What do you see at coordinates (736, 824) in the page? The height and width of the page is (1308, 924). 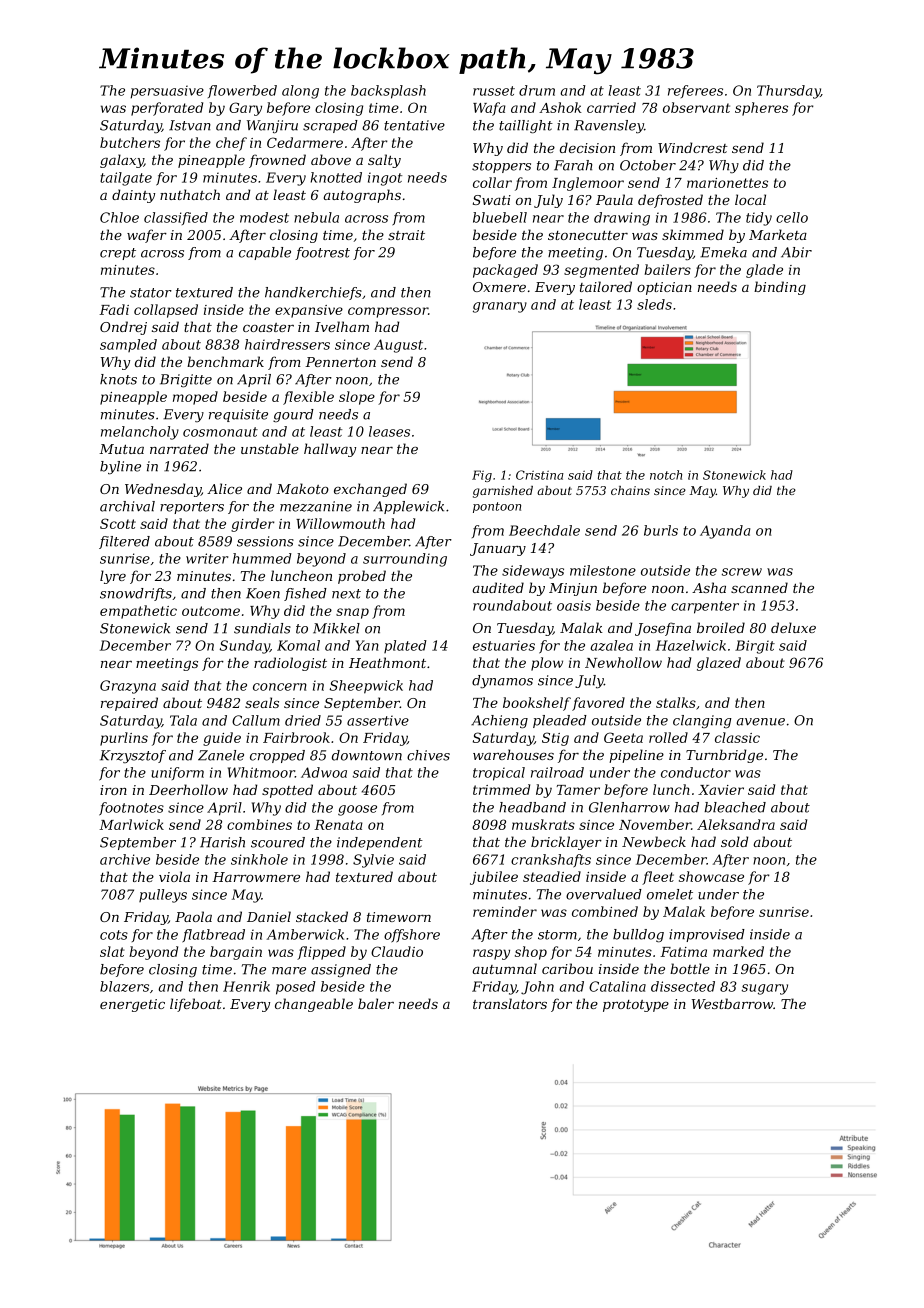 I see `Aleksandra` at bounding box center [736, 824].
